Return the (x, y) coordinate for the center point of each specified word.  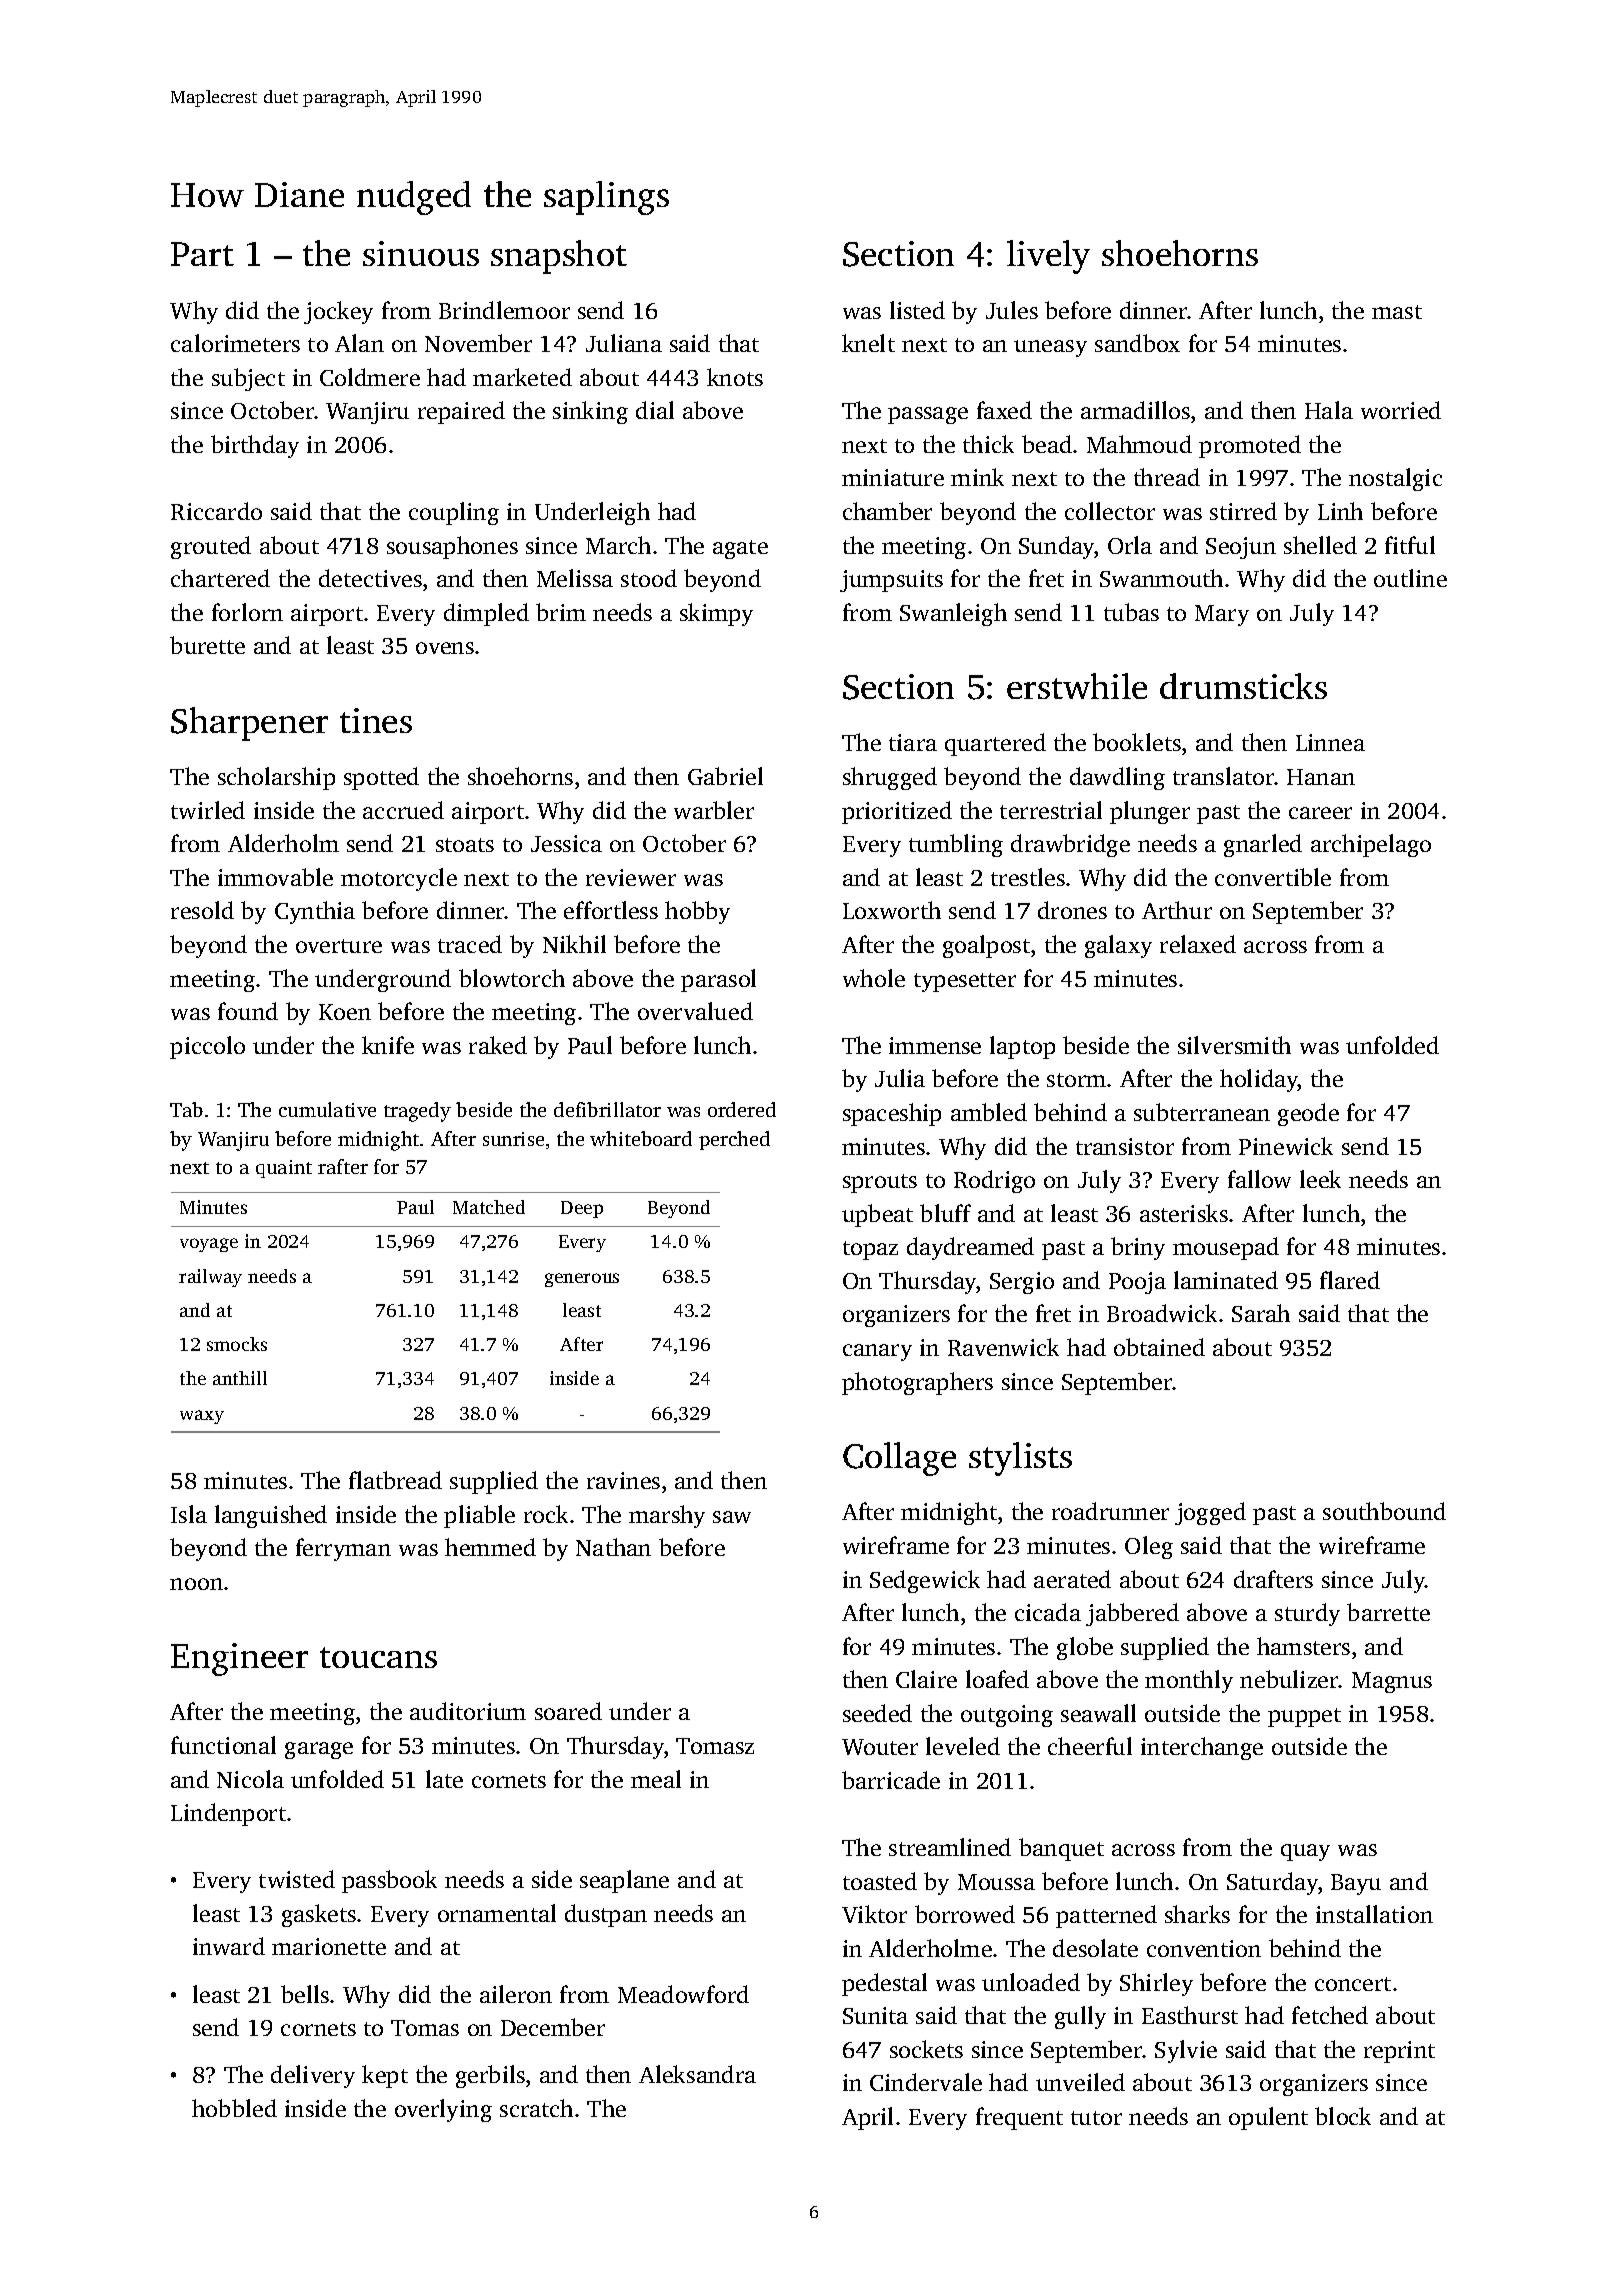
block (1343, 2116)
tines (376, 720)
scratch (536, 2108)
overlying (443, 2110)
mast (1397, 312)
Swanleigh (953, 614)
